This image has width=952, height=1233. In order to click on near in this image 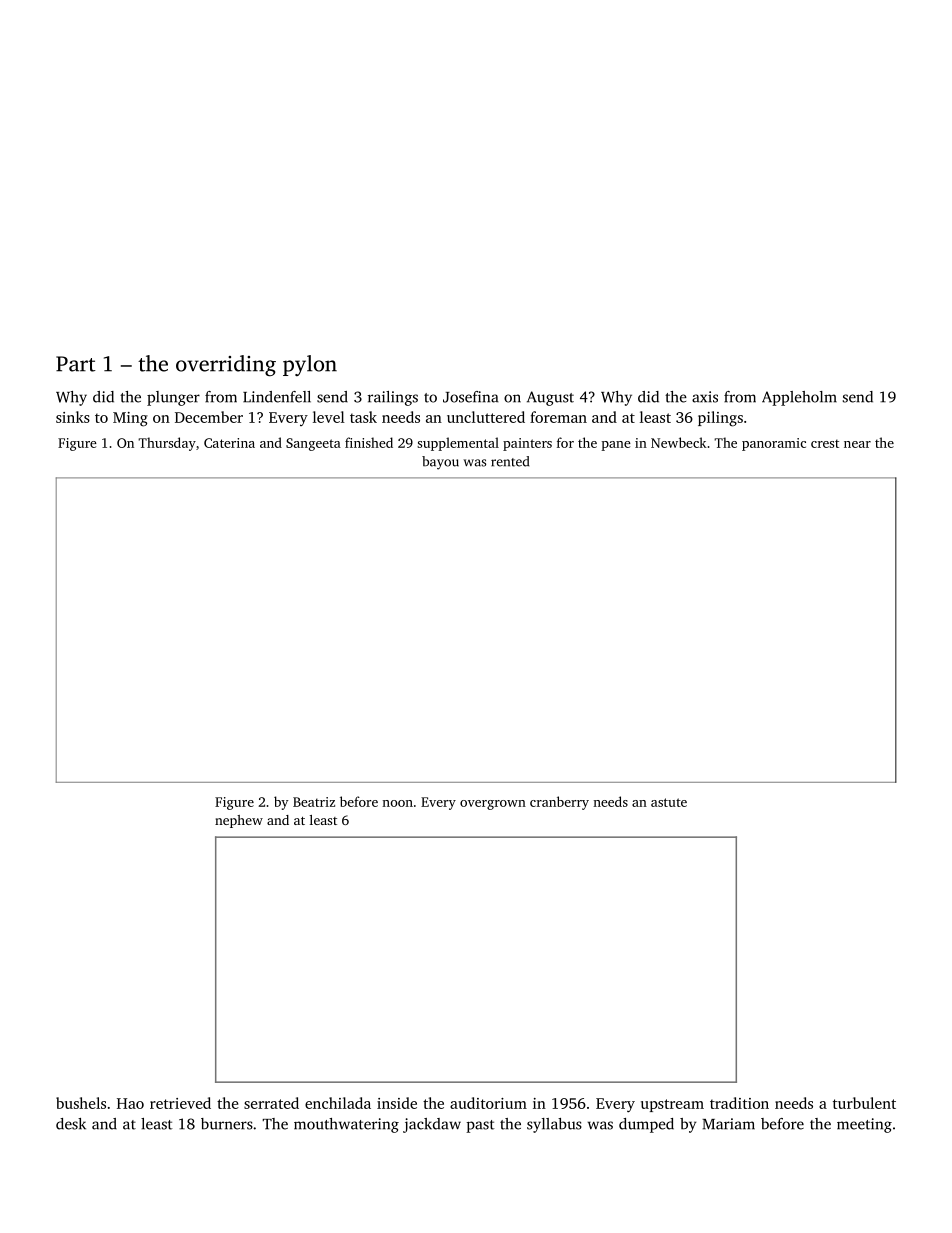, I will do `click(857, 444)`.
